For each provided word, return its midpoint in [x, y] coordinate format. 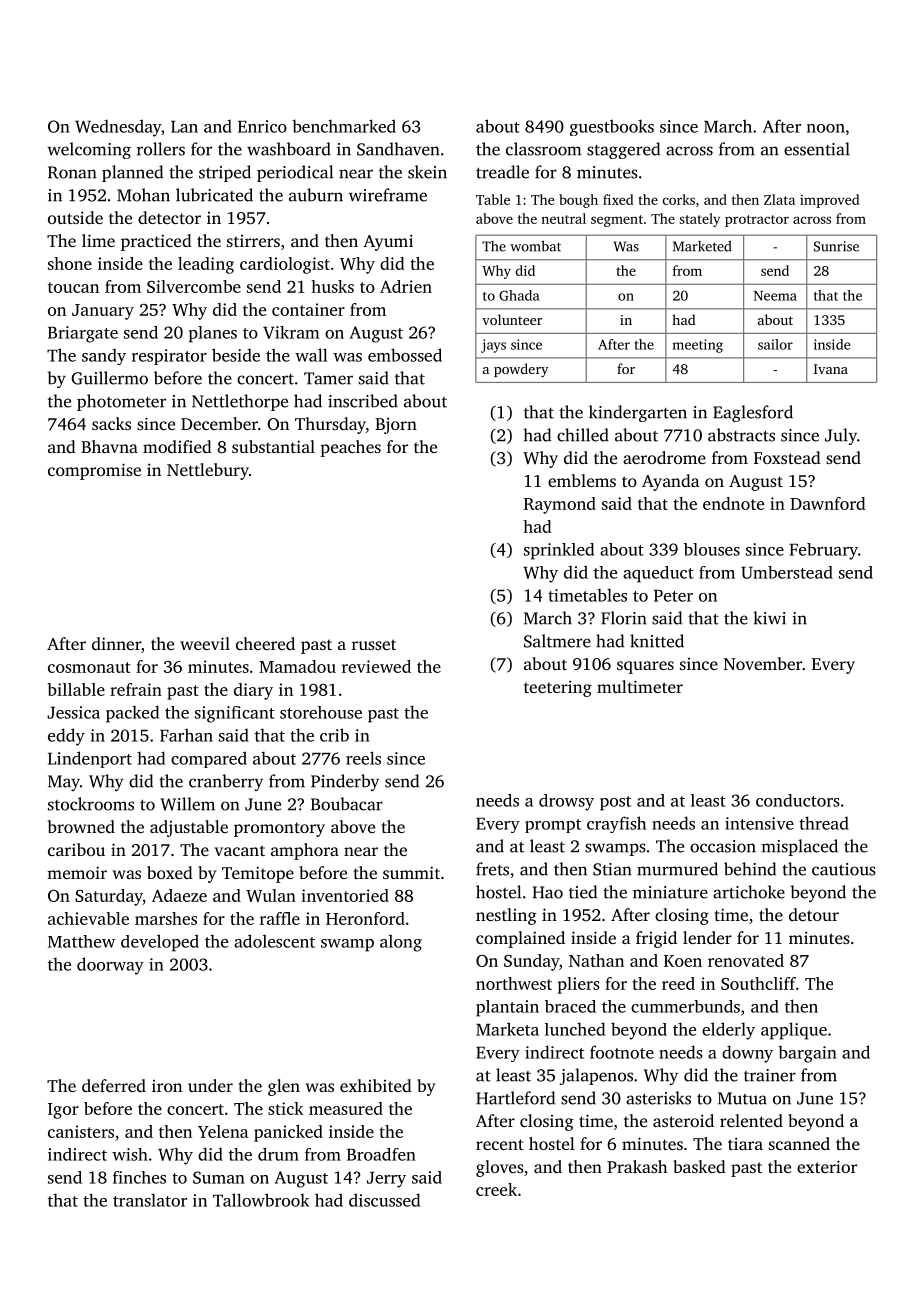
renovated [746, 960]
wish [130, 1154]
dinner [116, 643]
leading [206, 265]
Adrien [406, 286]
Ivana [831, 369]
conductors [798, 800]
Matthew [81, 941]
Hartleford [515, 1098]
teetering [558, 688]
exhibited [376, 1085]
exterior [827, 1166]
